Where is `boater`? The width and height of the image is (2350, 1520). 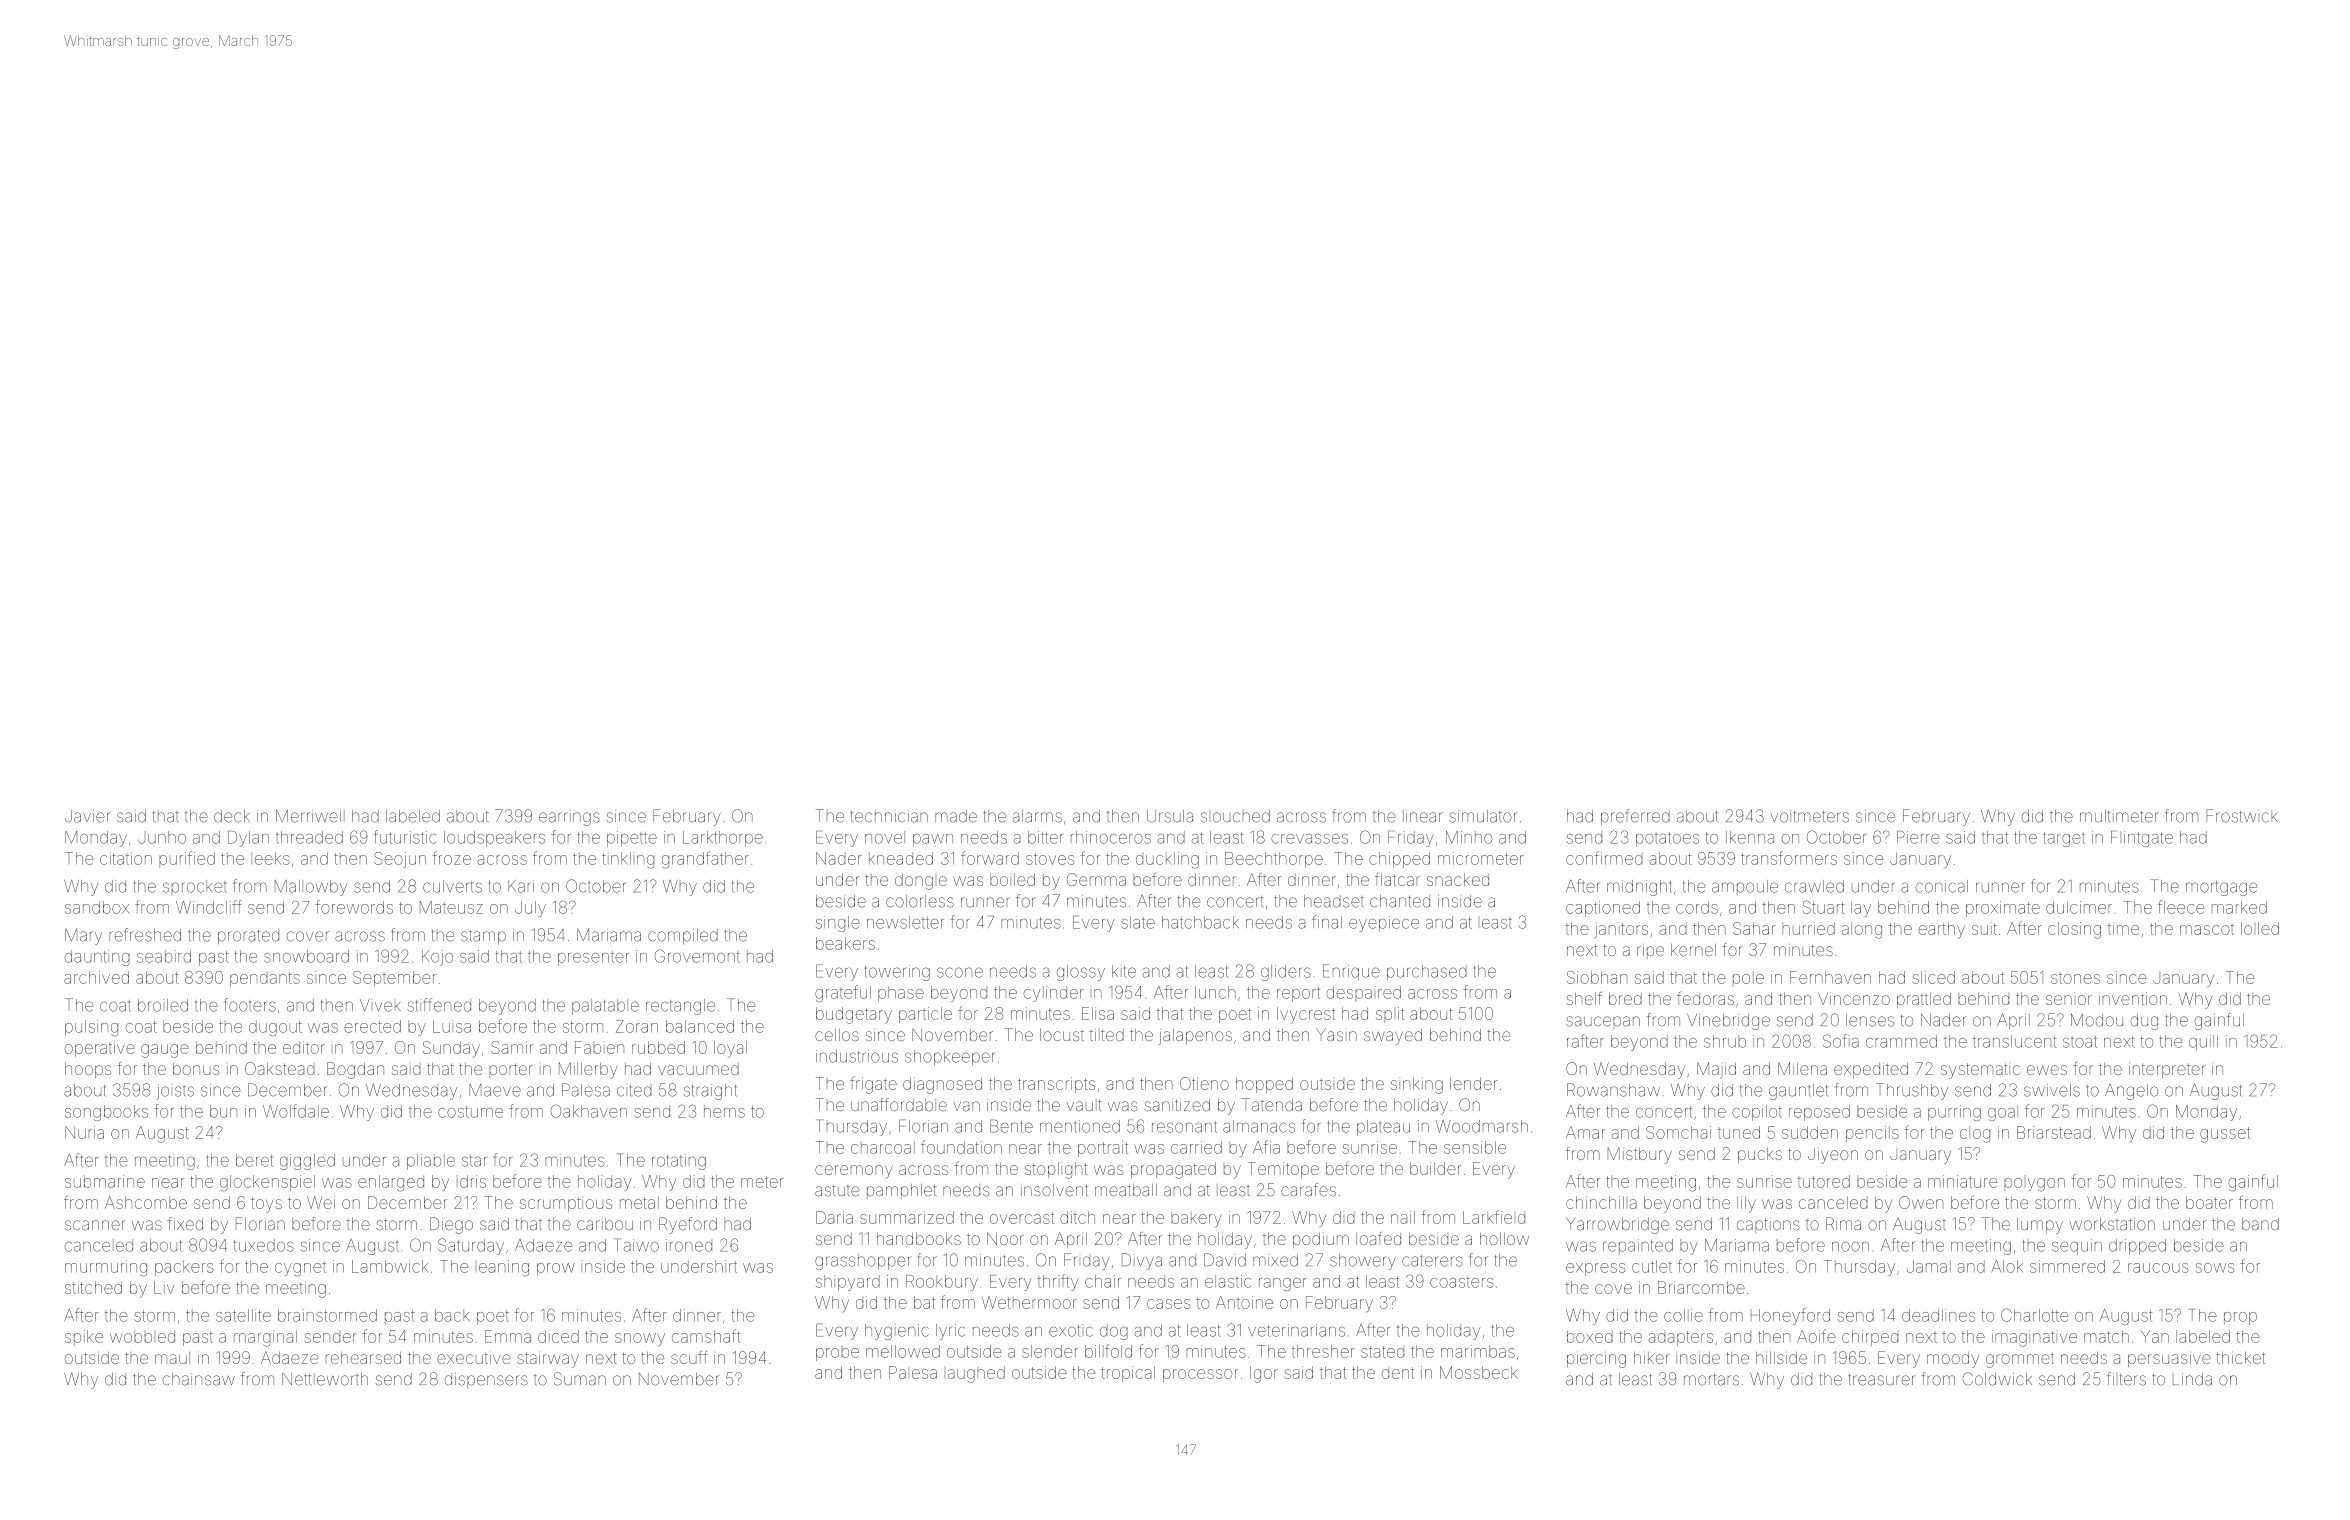 boater is located at coordinates (2209, 1202).
